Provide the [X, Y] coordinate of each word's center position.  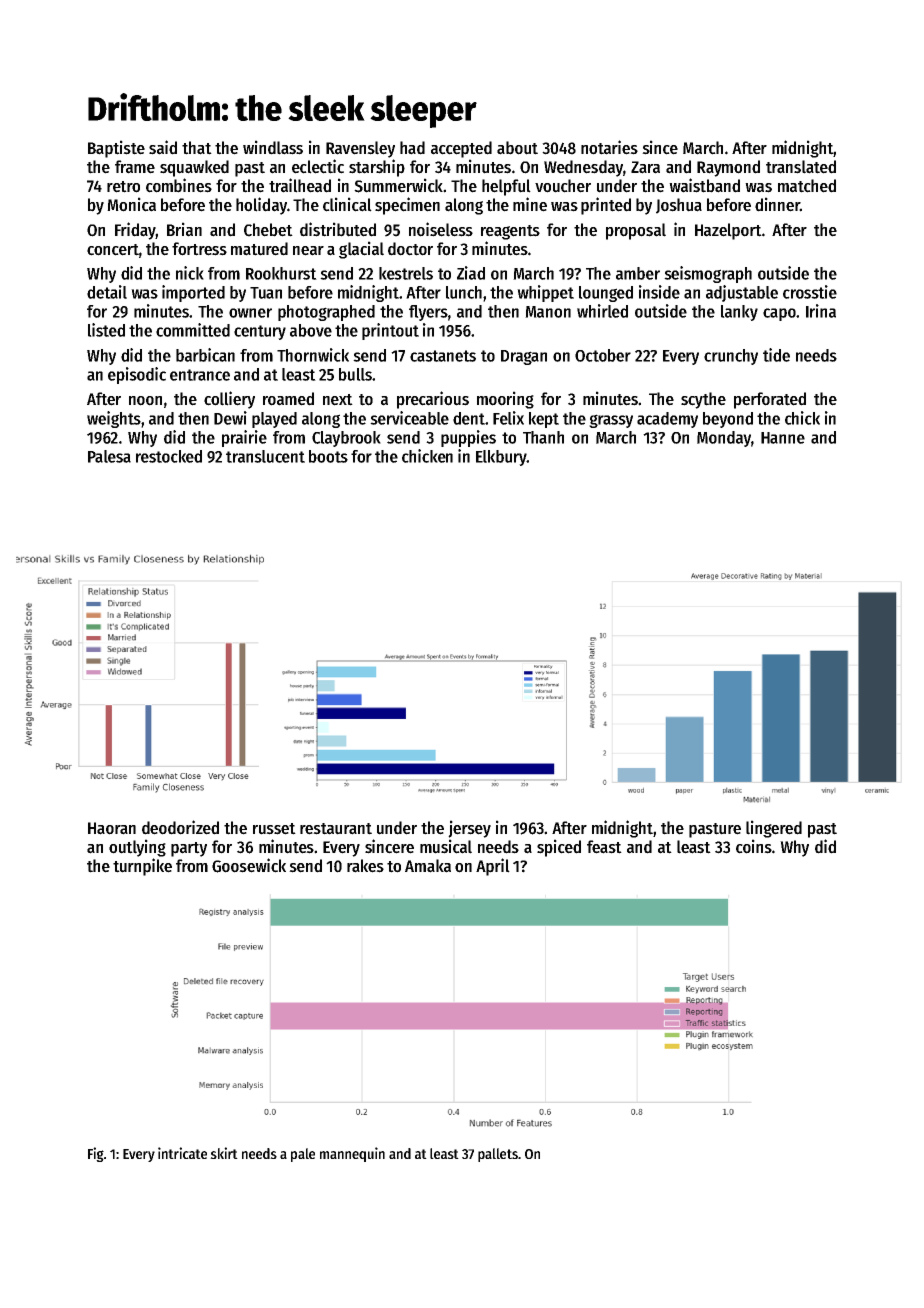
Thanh [543, 437]
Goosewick [249, 865]
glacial [361, 250]
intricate [182, 1153]
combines [179, 185]
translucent [265, 456]
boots [328, 456]
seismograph [708, 274]
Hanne [783, 438]
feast [604, 847]
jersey [469, 829]
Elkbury [501, 458]
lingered [774, 829]
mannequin [352, 1154]
